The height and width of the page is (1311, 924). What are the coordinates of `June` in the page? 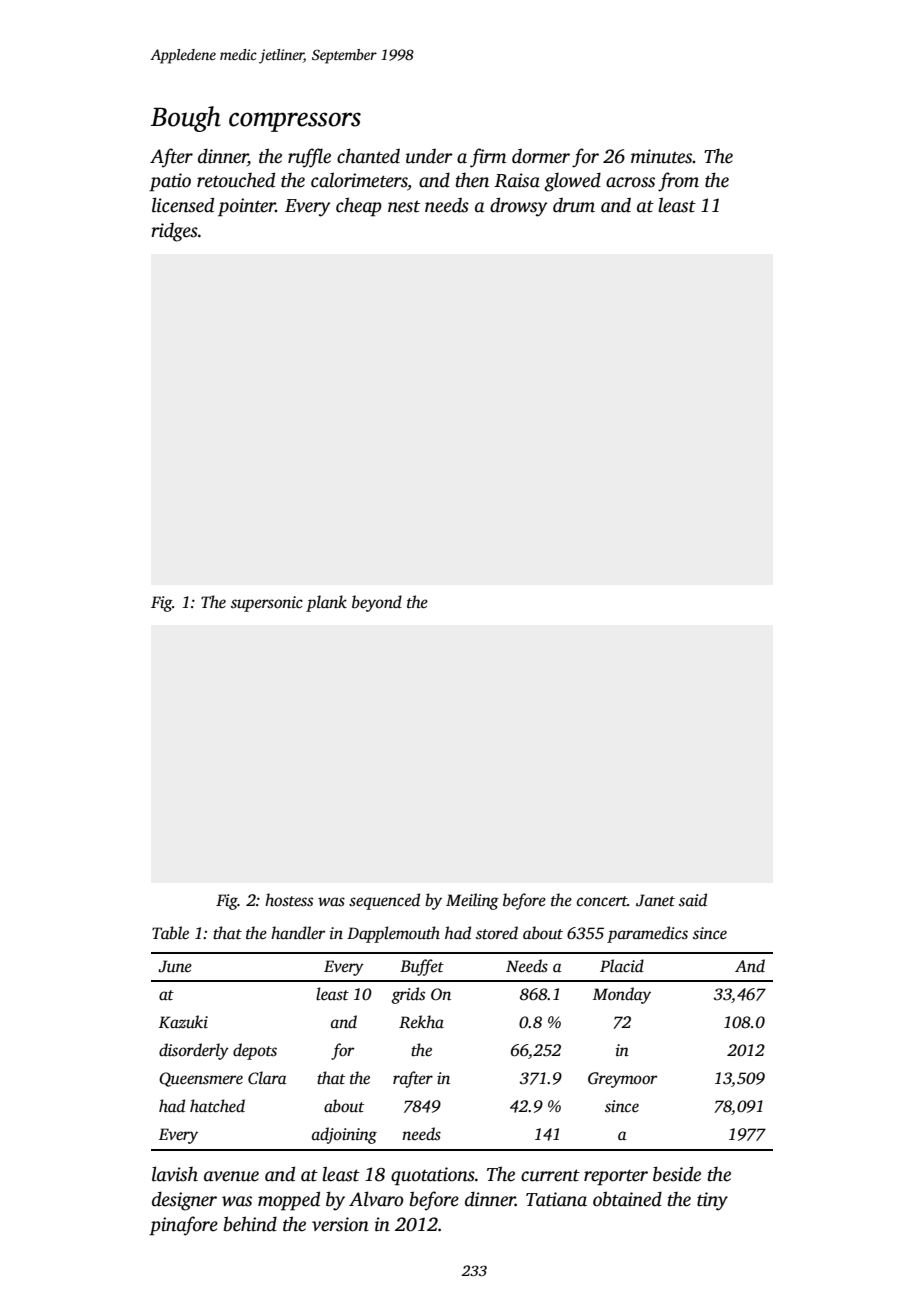 It's located at (175, 966).
